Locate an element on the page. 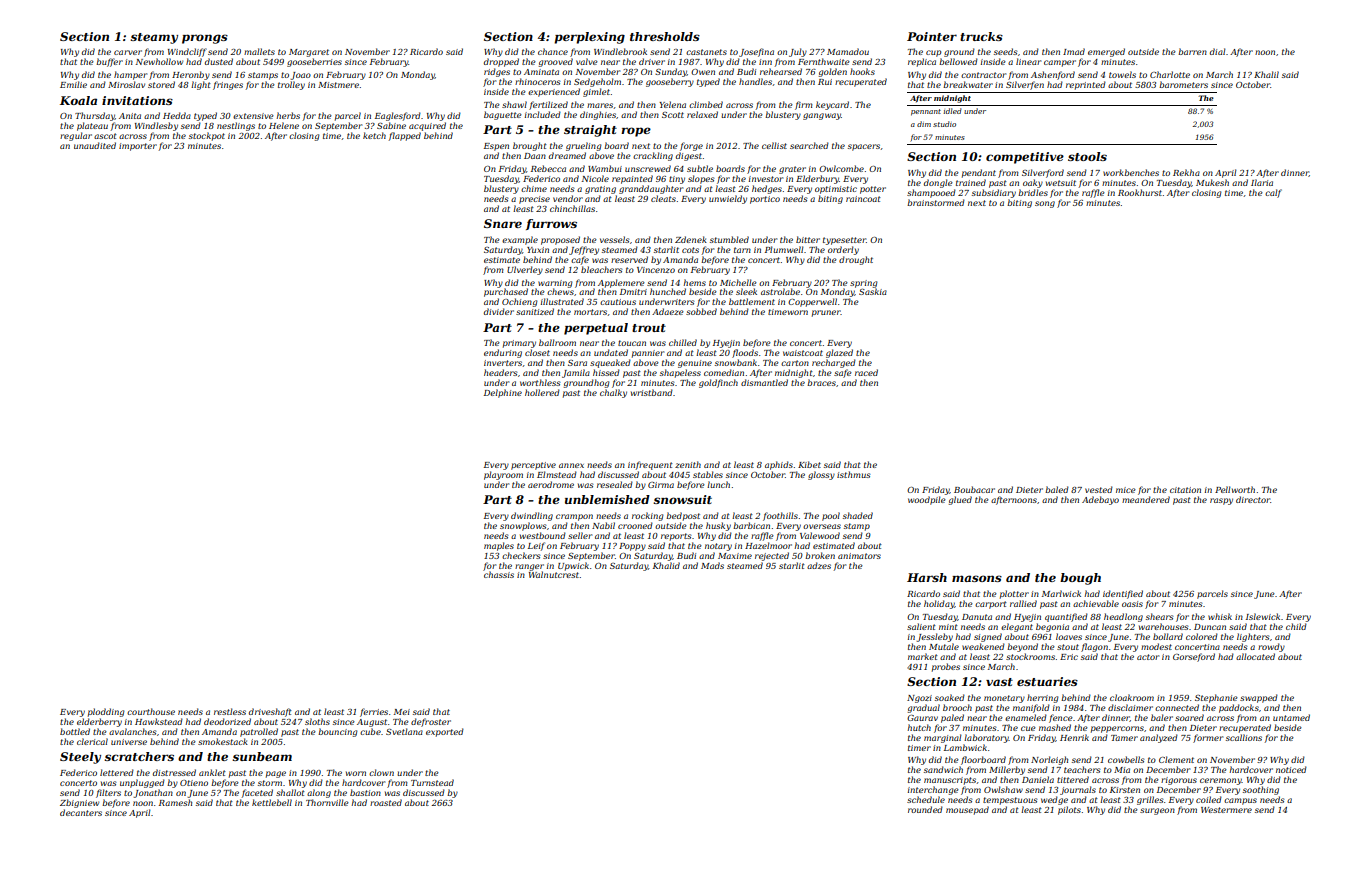 The height and width of the document is (887, 1372). prongs is located at coordinates (205, 39).
